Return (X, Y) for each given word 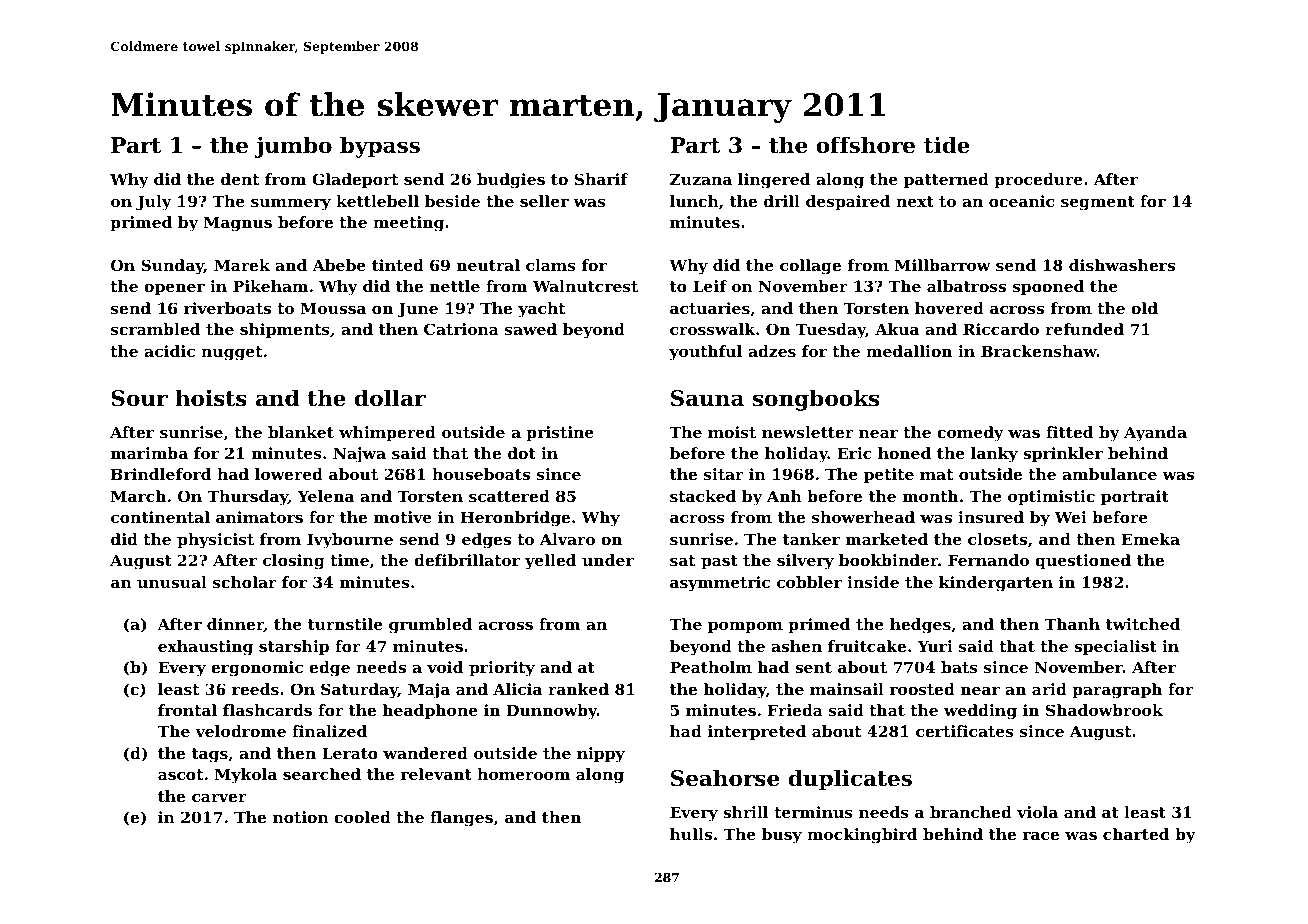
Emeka (1151, 539)
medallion (909, 351)
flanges (461, 819)
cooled (362, 817)
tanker (811, 539)
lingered (774, 181)
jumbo (293, 147)
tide (947, 145)
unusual (172, 582)
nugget (231, 353)
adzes (772, 351)
